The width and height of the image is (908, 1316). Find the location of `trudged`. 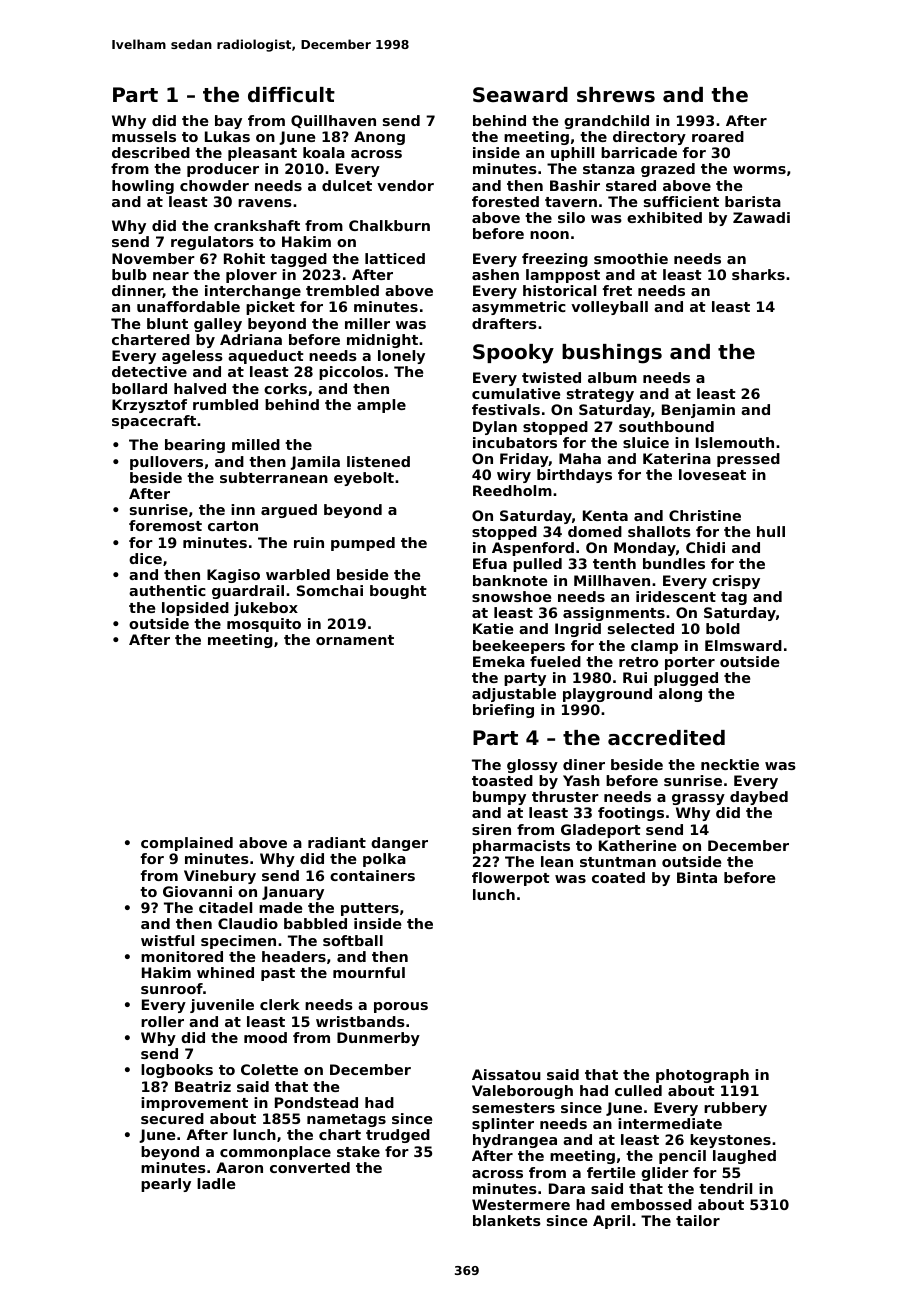

trudged is located at coordinates (398, 1136).
